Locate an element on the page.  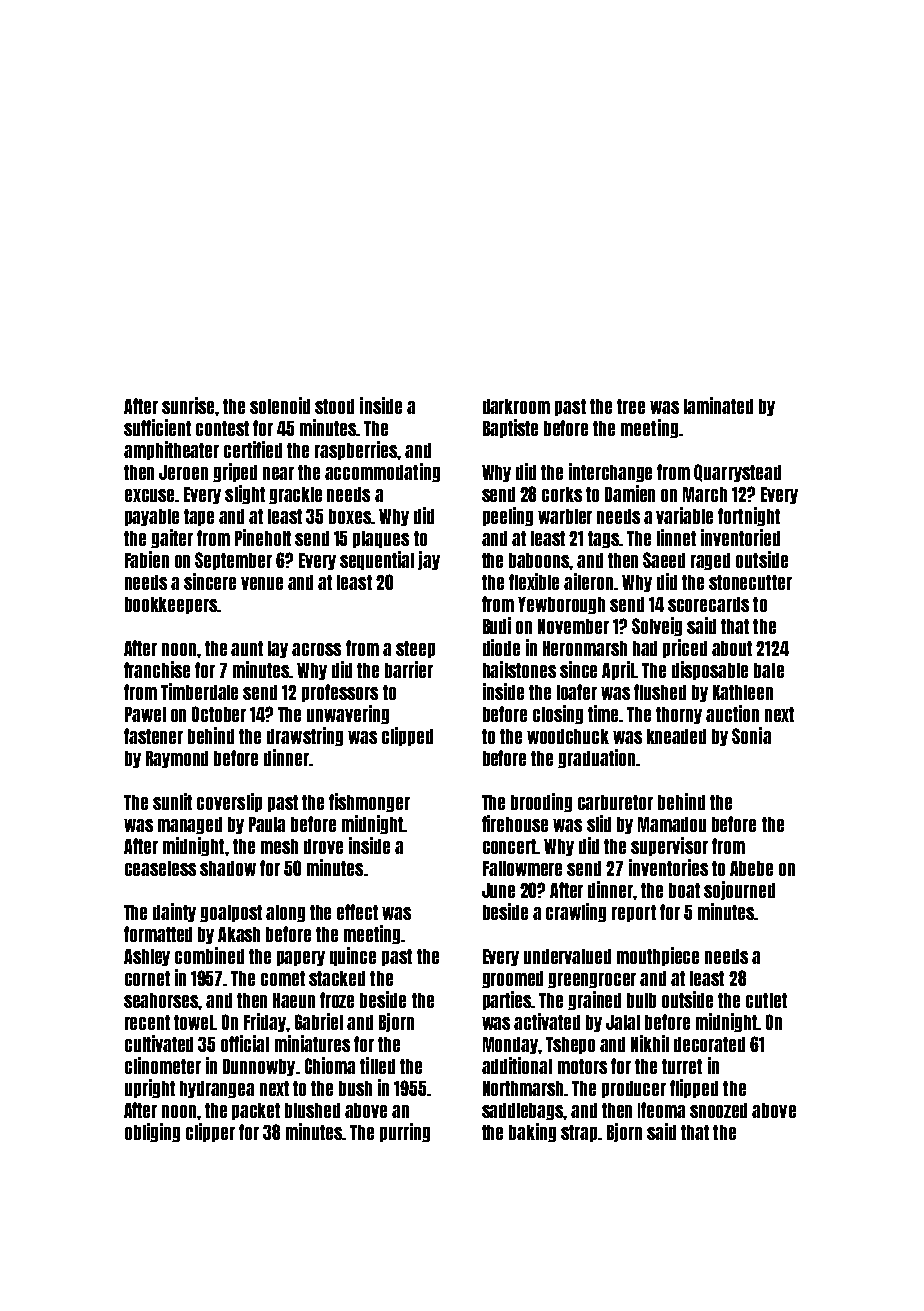
graduation is located at coordinates (596, 758).
